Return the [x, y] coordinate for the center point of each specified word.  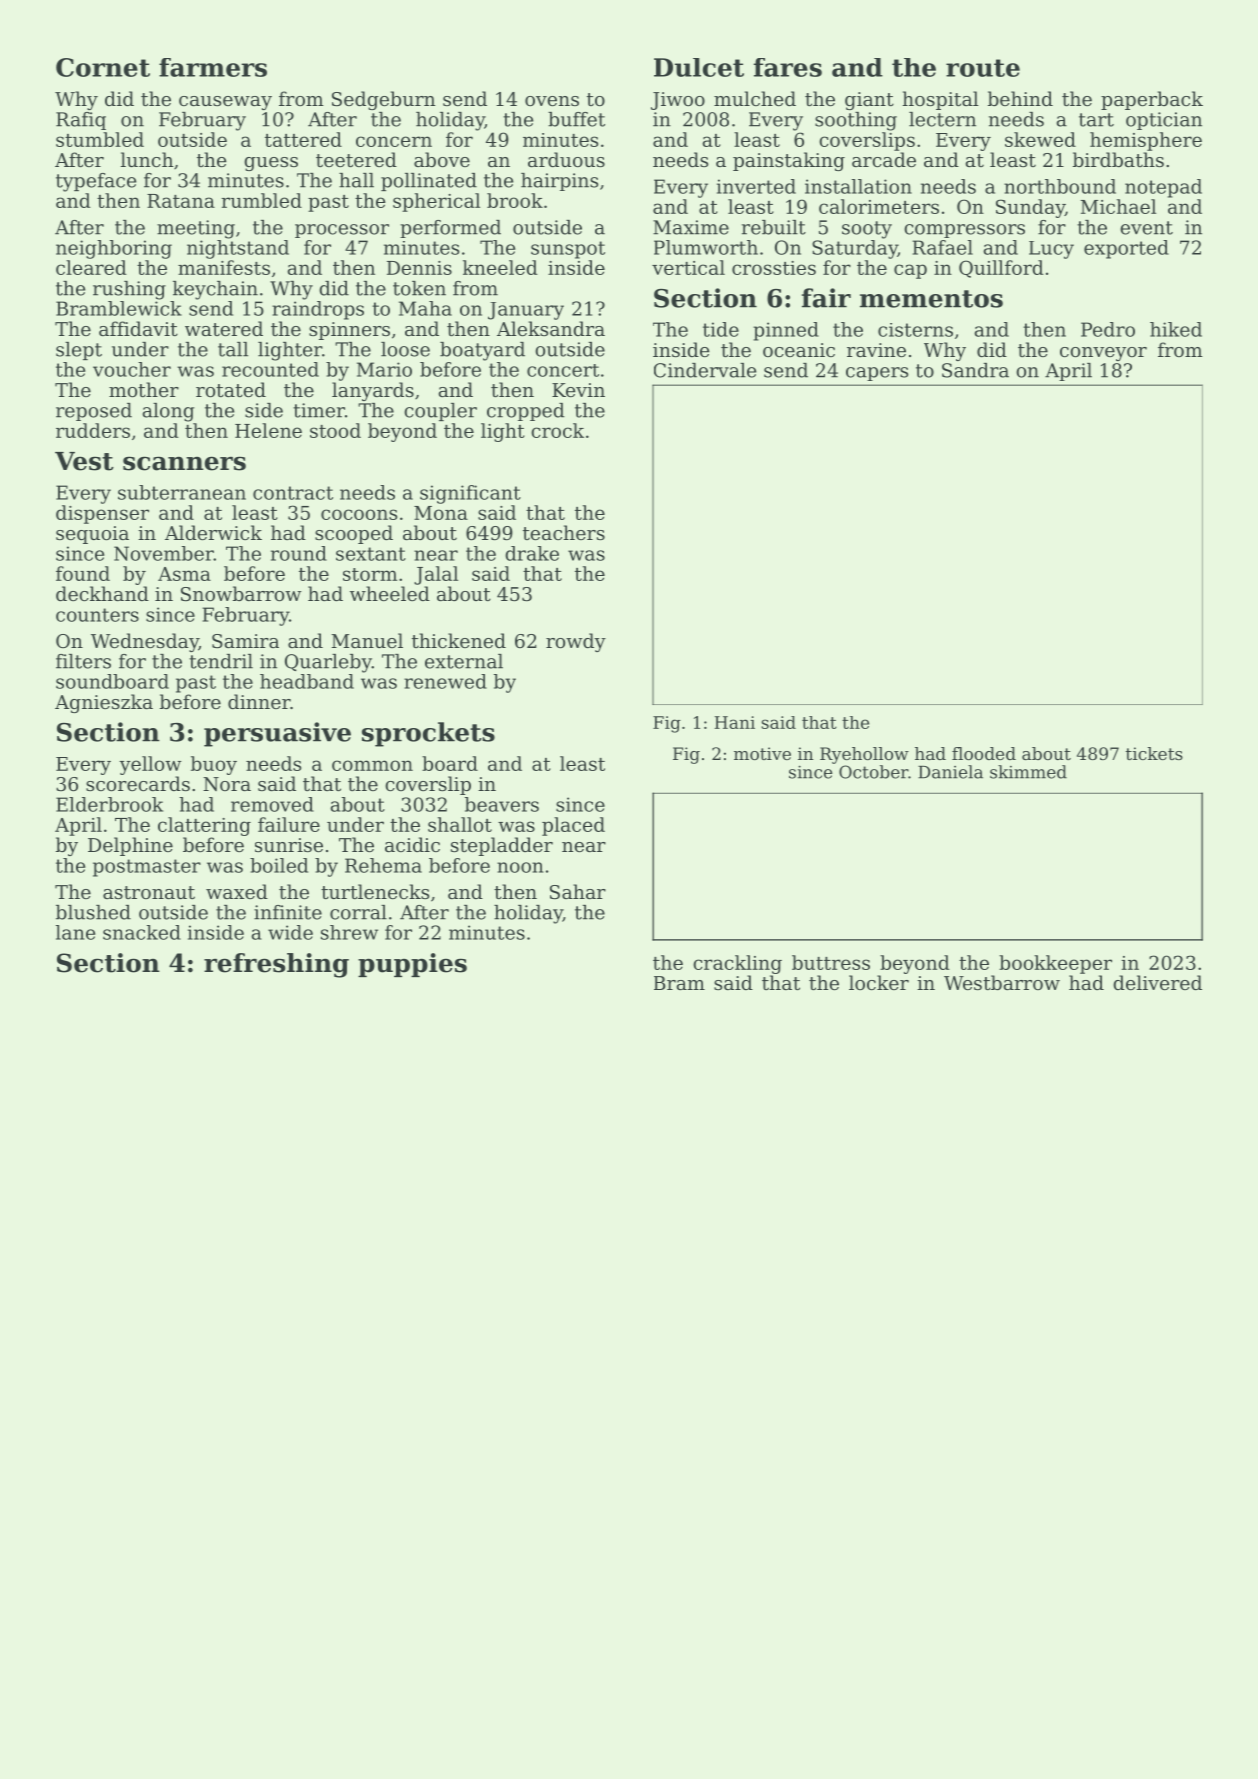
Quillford [1001, 269]
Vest [84, 461]
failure [289, 824]
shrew [349, 932]
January [526, 311]
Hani [735, 722]
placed [573, 826]
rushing [129, 290]
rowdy [576, 642]
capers [877, 374]
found [83, 573]
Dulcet [699, 67]
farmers [213, 67]
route [983, 68]
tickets [1154, 753]
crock [557, 430]
